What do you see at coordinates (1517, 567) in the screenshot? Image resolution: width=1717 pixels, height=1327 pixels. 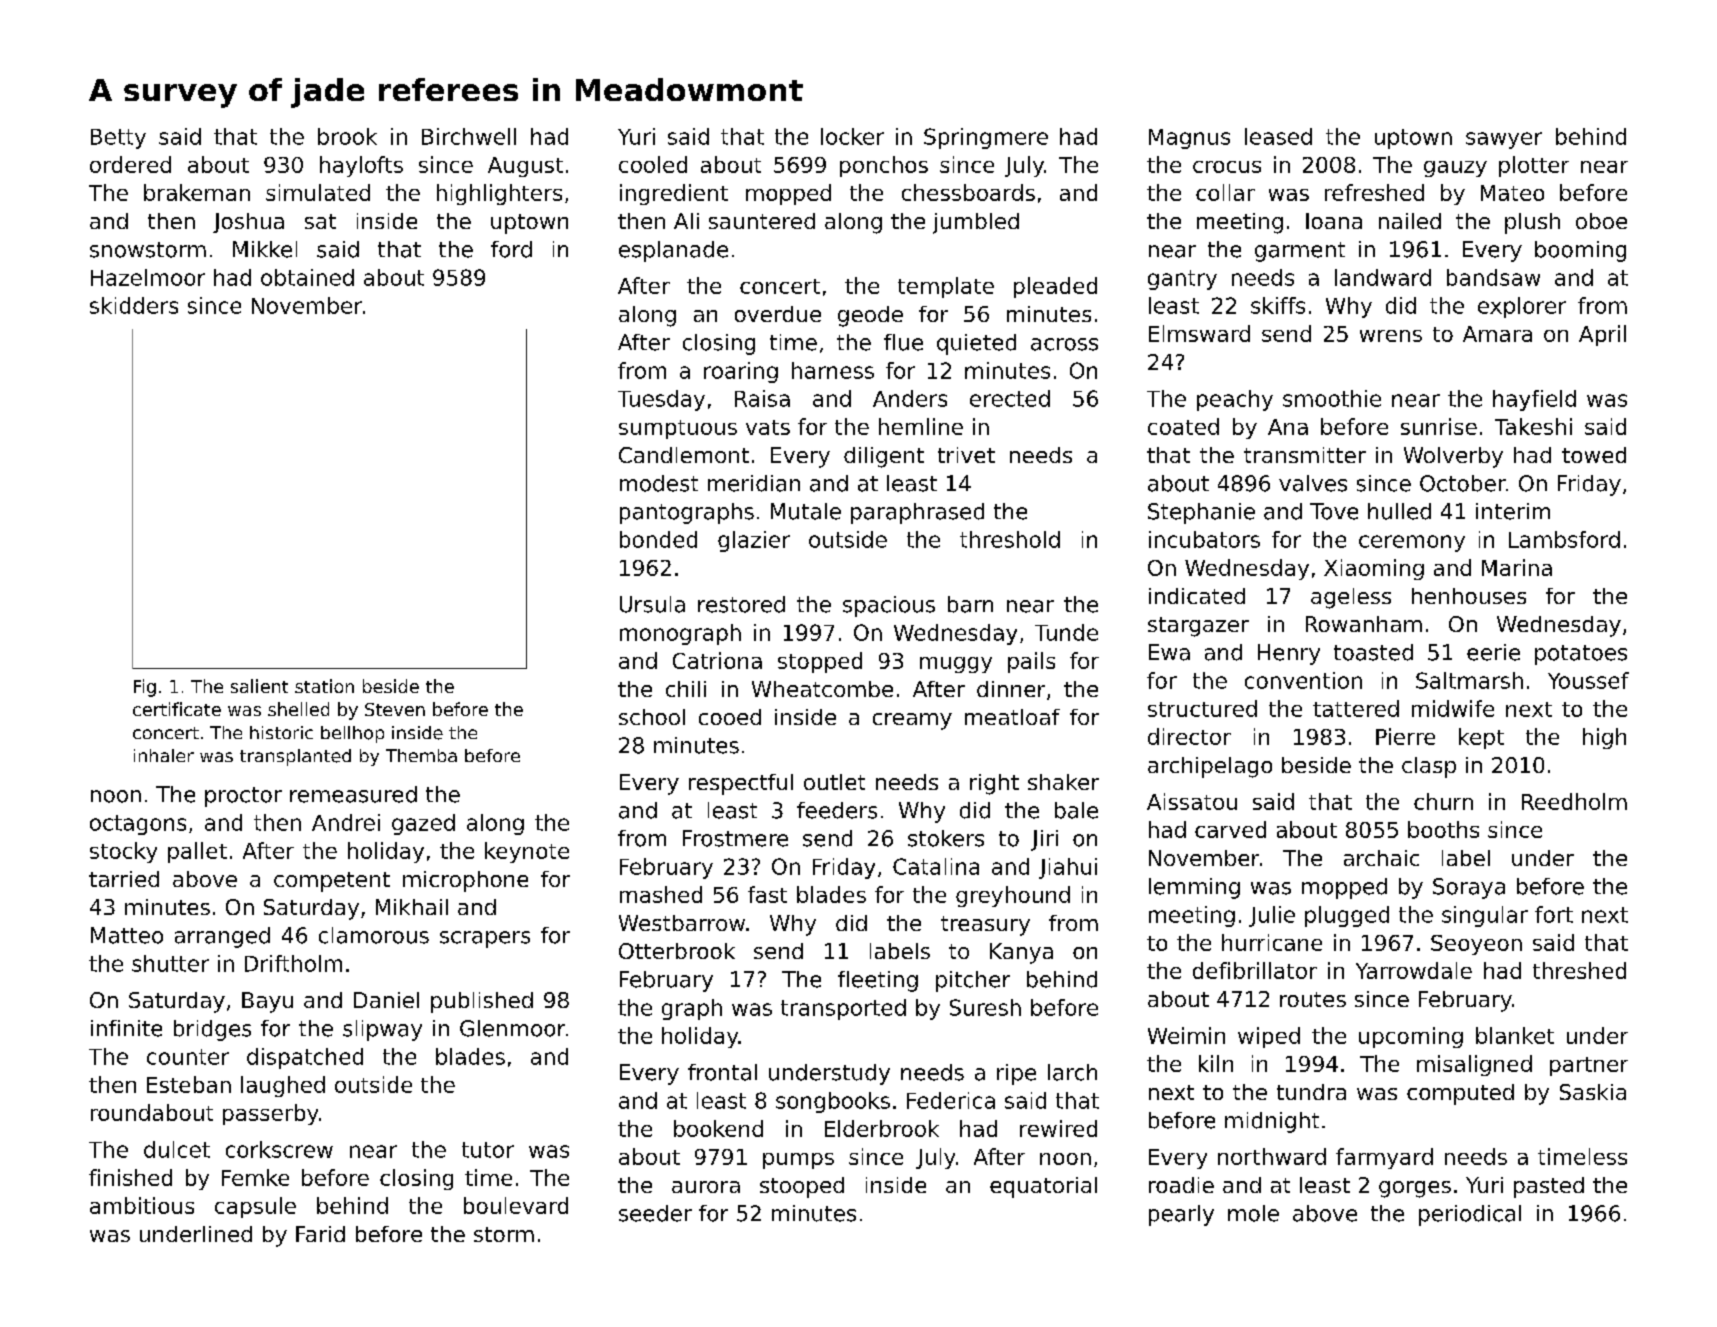 I see `Marina` at bounding box center [1517, 567].
